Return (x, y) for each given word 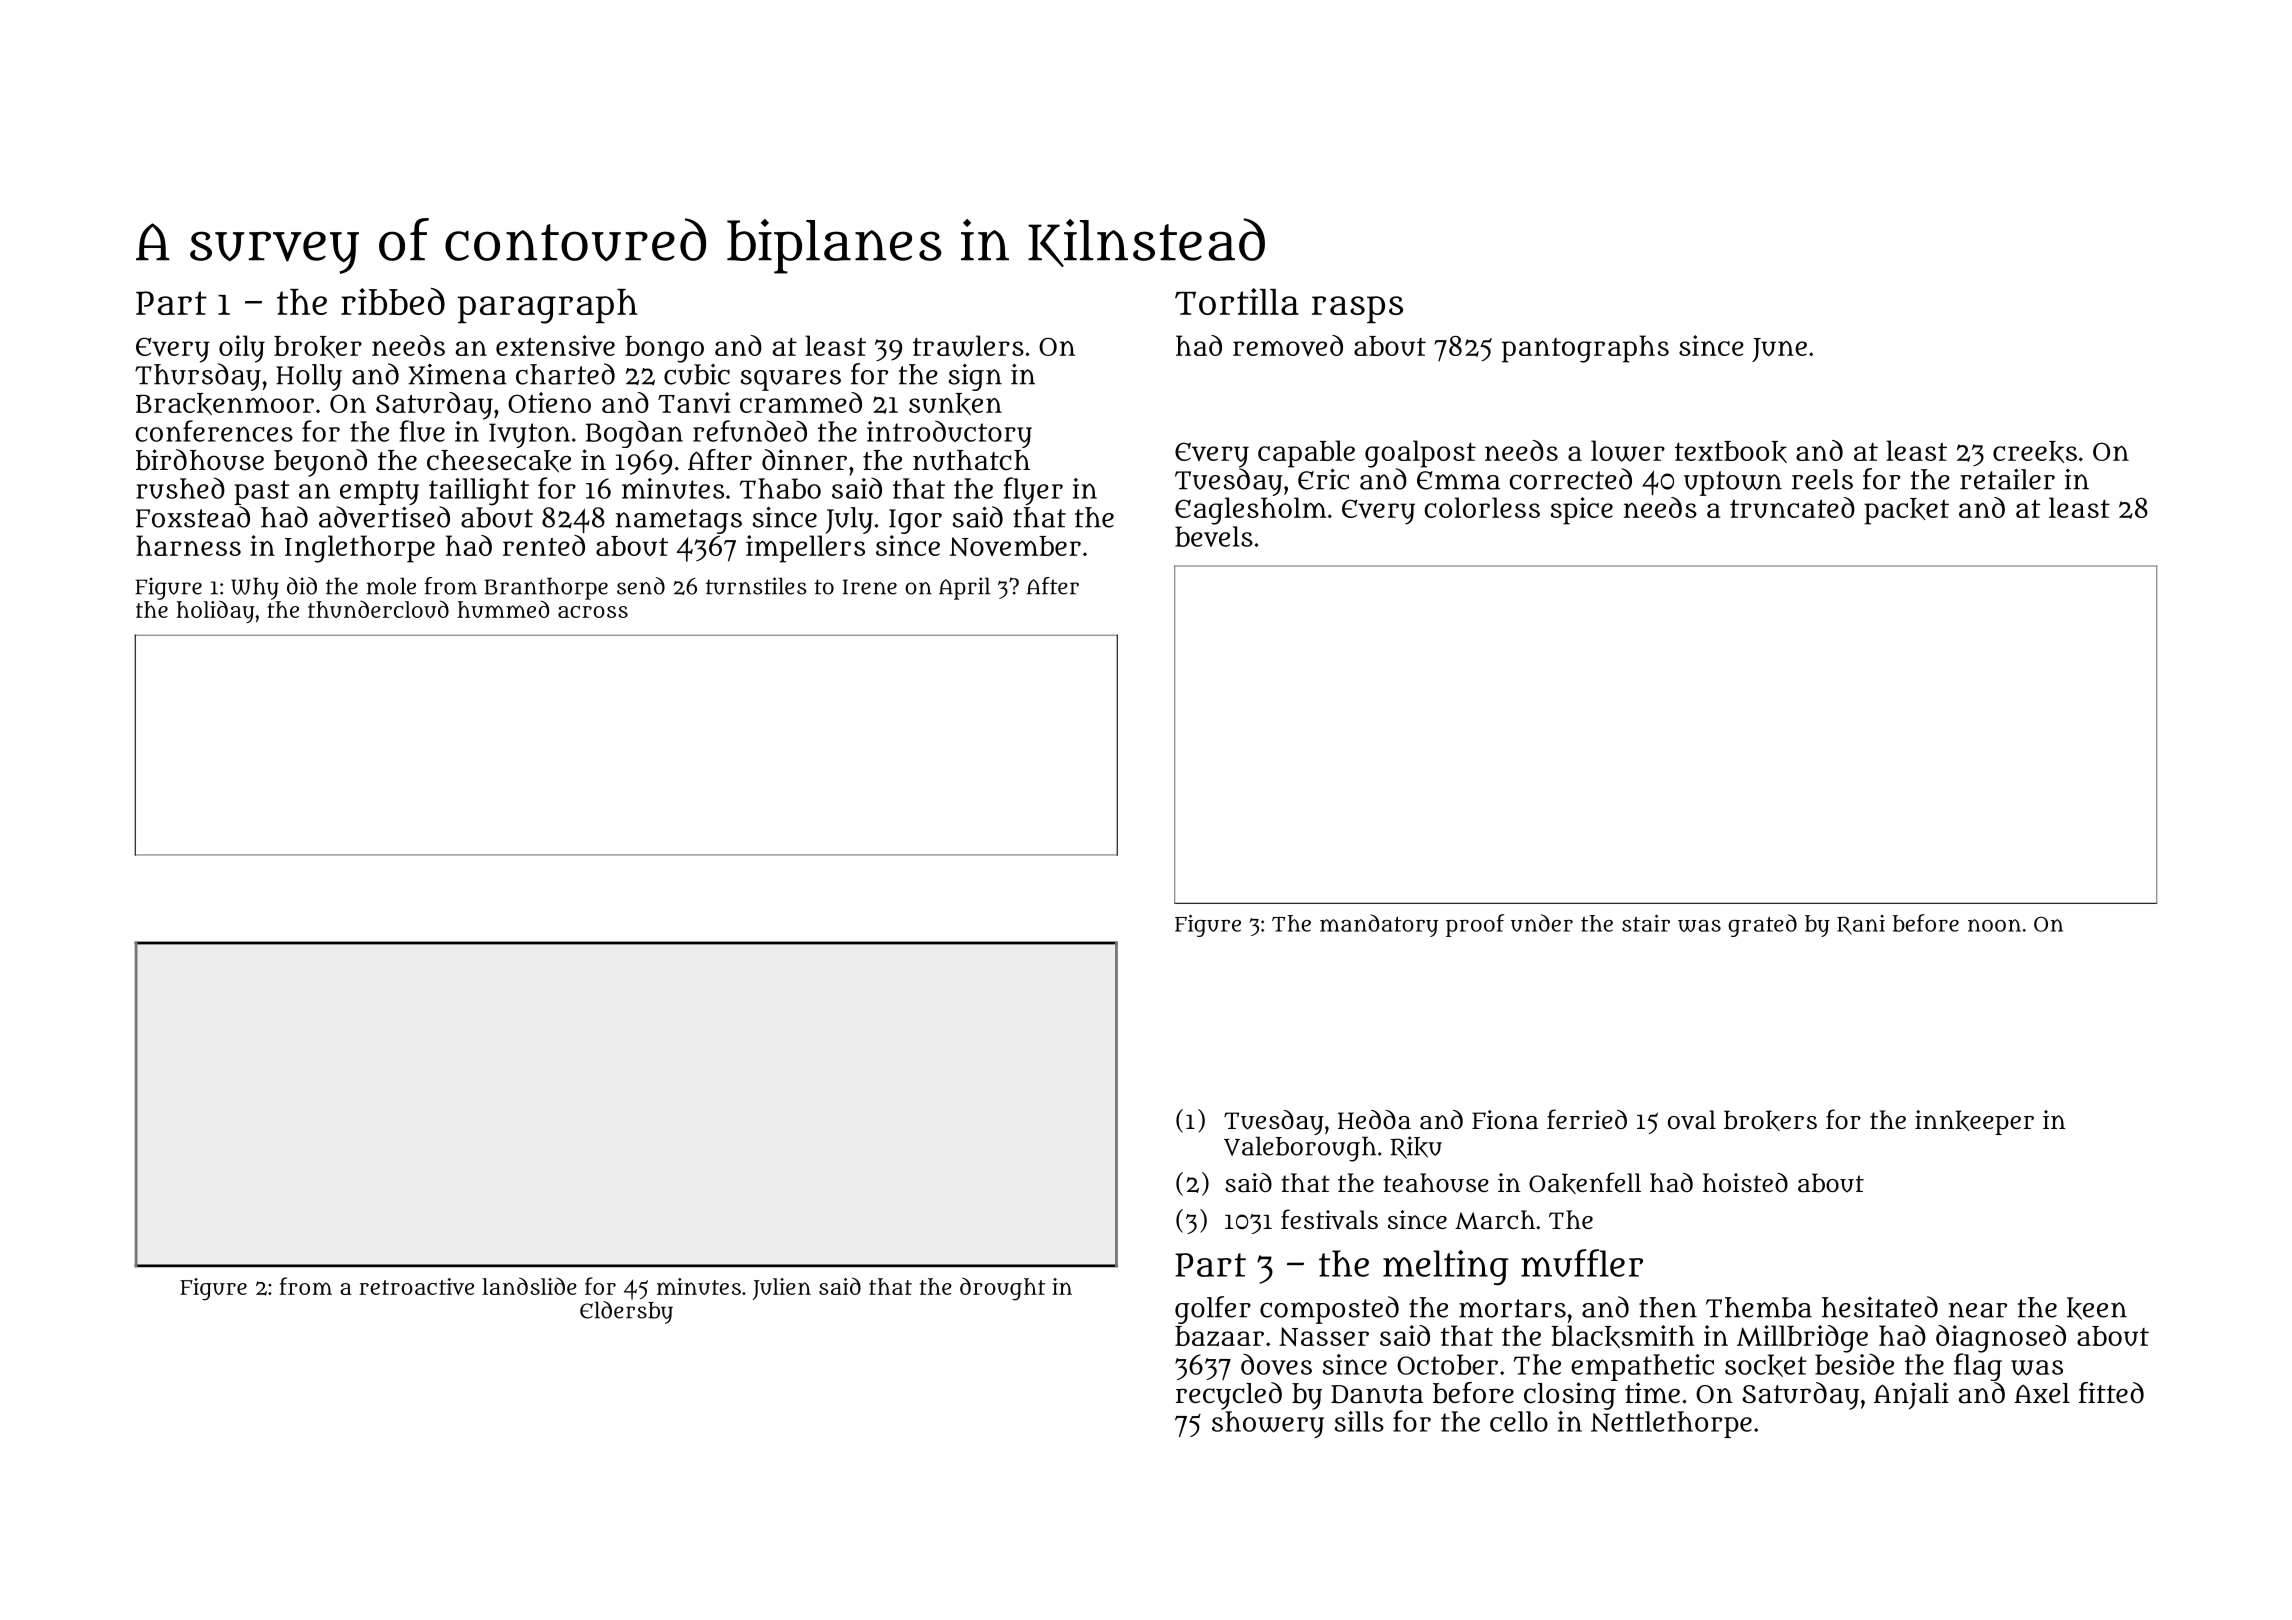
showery (1268, 1424)
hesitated (1880, 1307)
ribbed (393, 301)
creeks (2035, 452)
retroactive (416, 1286)
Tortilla (1237, 301)
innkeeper (1974, 1122)
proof (1475, 925)
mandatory (1379, 925)
